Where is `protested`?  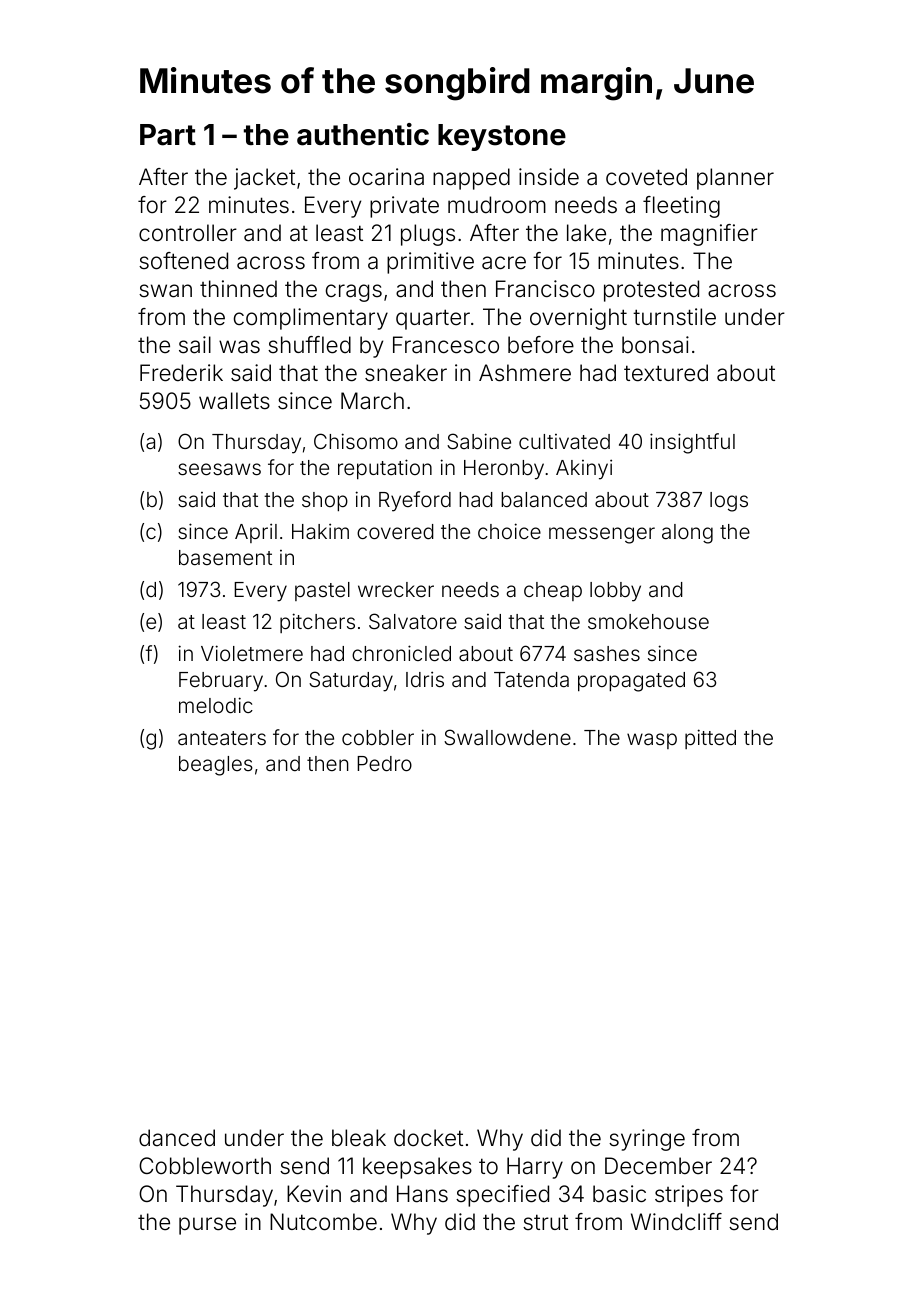 protested is located at coordinates (651, 291).
